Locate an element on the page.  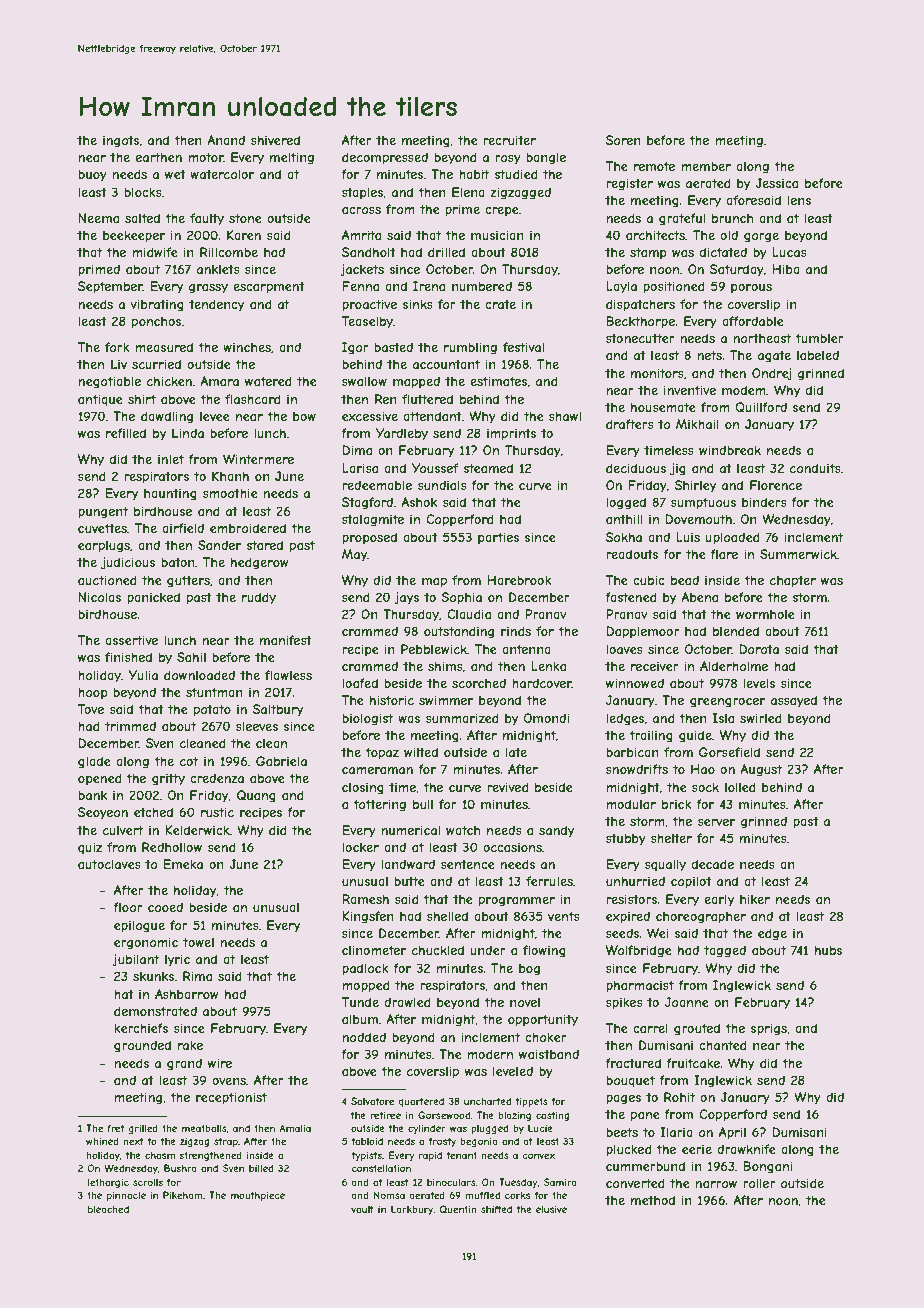
ingots is located at coordinates (121, 141).
